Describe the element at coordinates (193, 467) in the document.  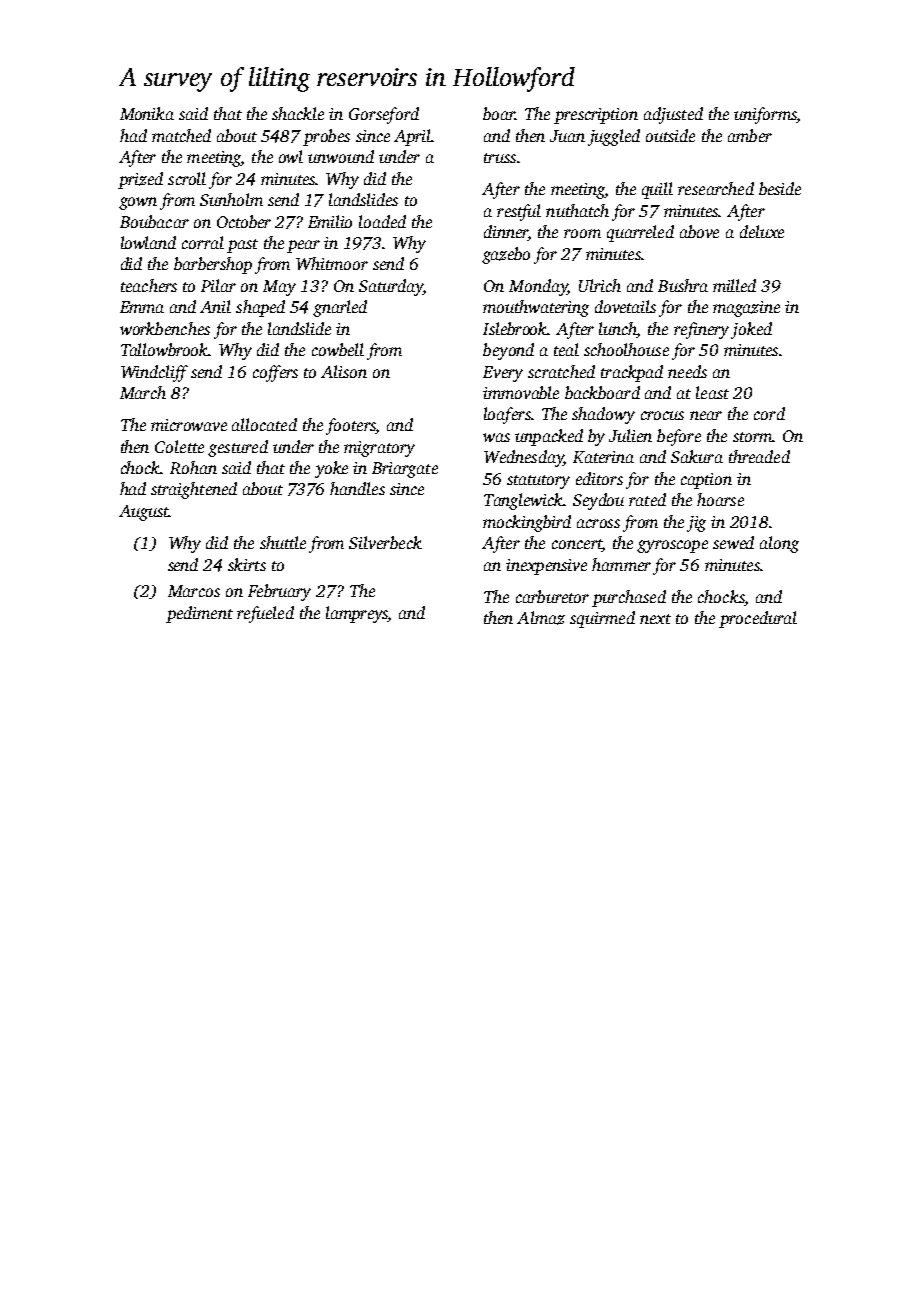
I see `Rohan` at that location.
